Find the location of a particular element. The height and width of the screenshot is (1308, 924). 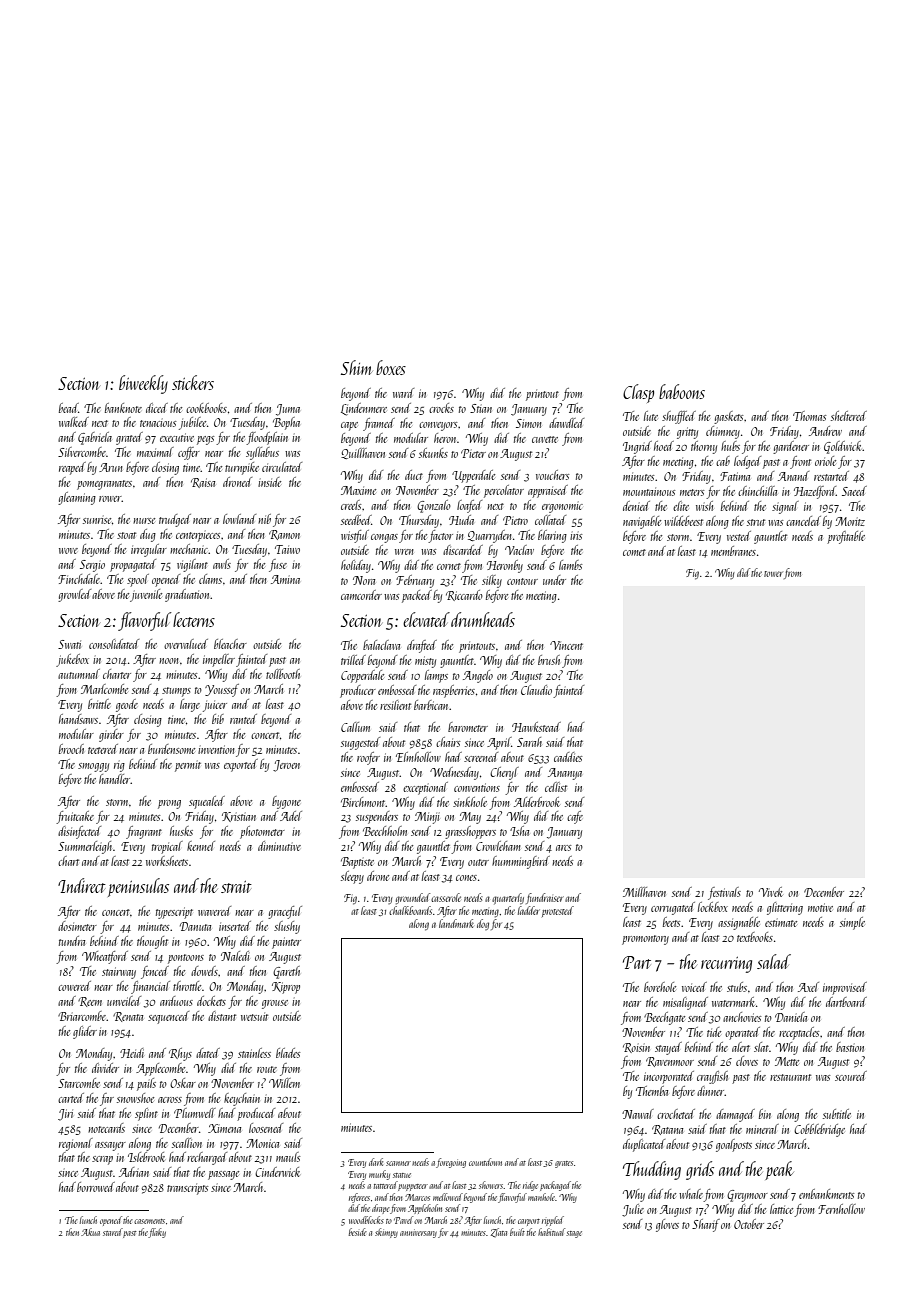

profitable is located at coordinates (846, 537).
